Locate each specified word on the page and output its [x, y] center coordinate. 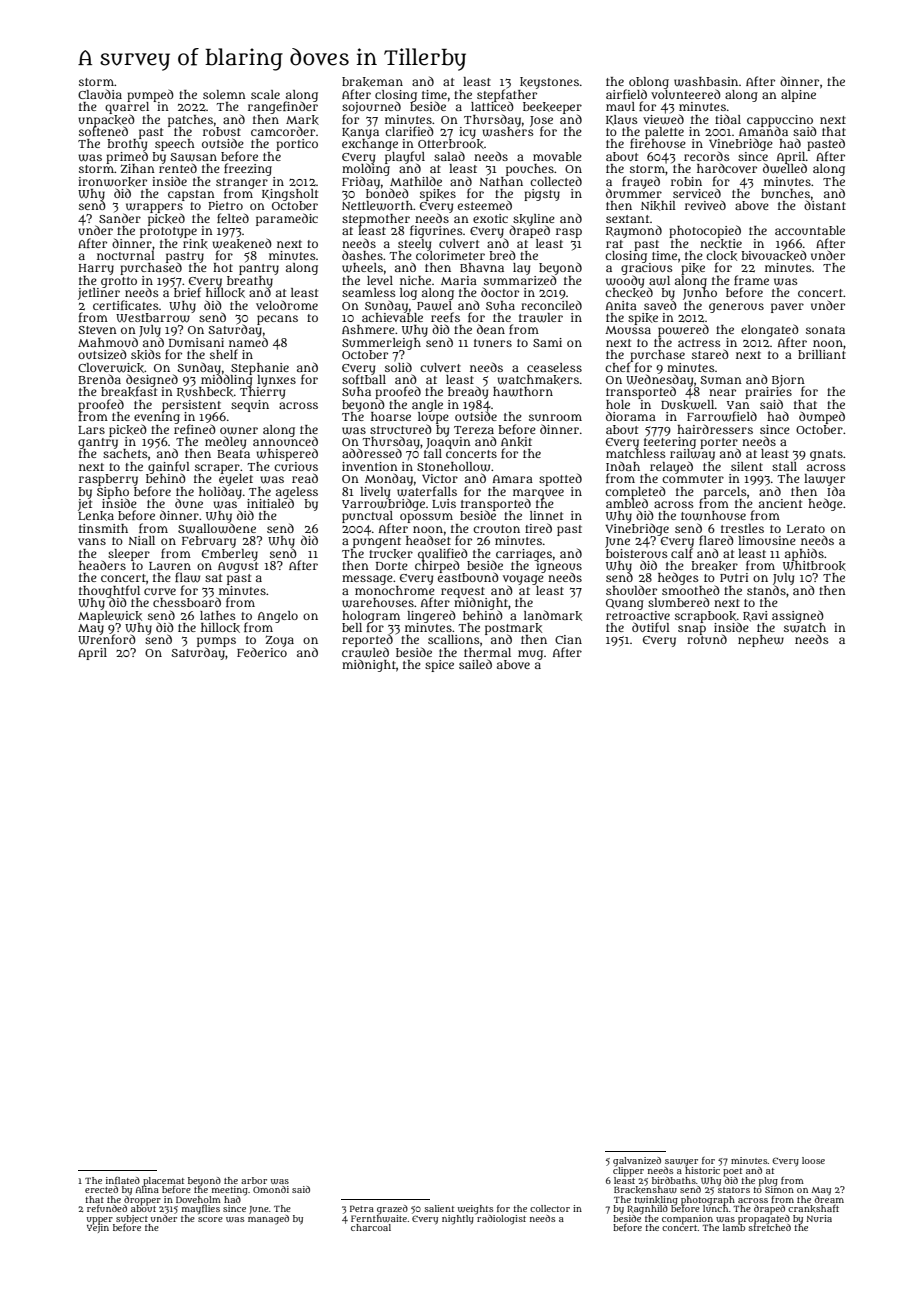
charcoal [371, 1227]
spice [439, 666]
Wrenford [107, 639]
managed [268, 1220]
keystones [549, 83]
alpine [798, 96]
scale [265, 94]
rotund [707, 639]
